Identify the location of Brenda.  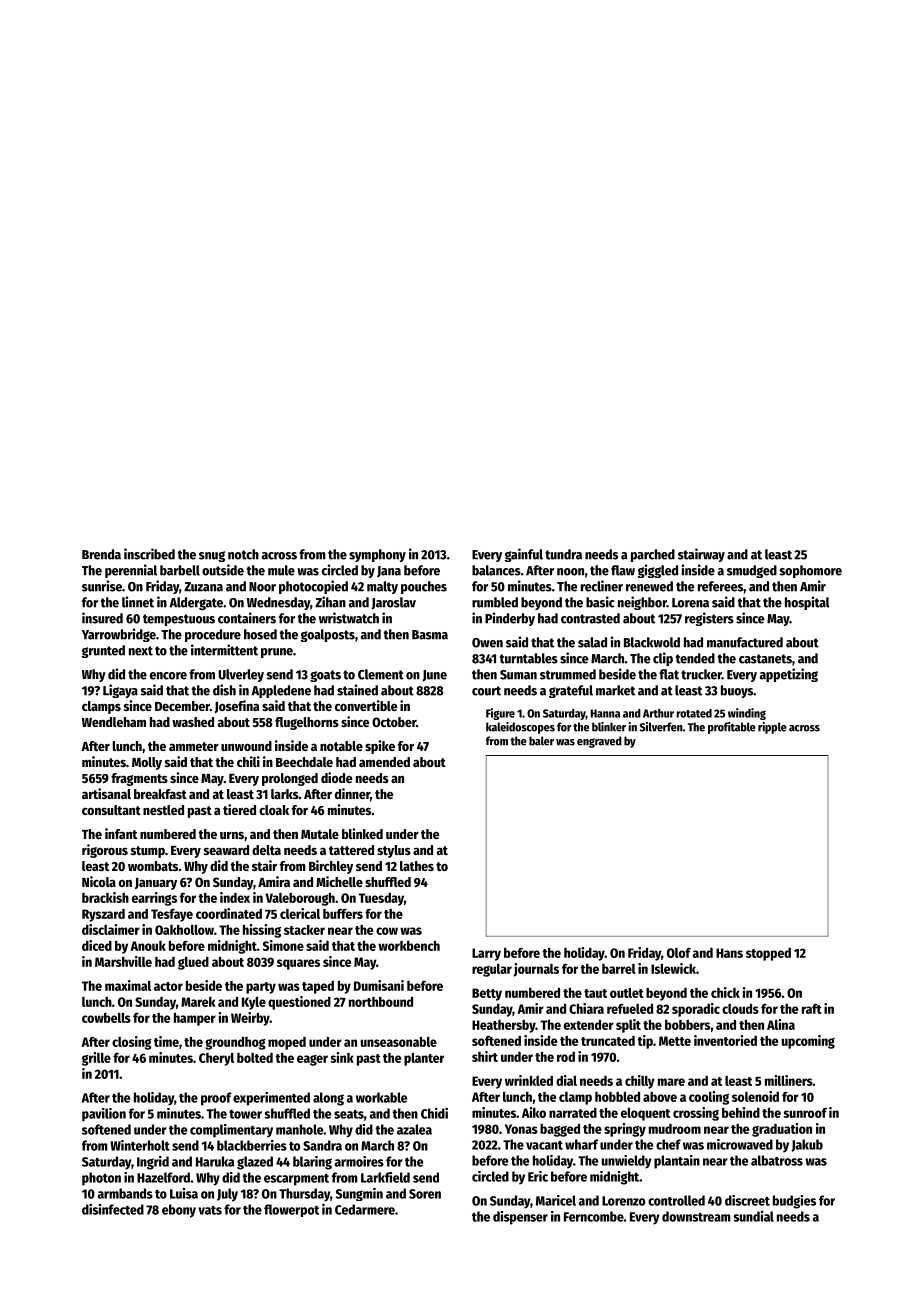
(101, 554).
